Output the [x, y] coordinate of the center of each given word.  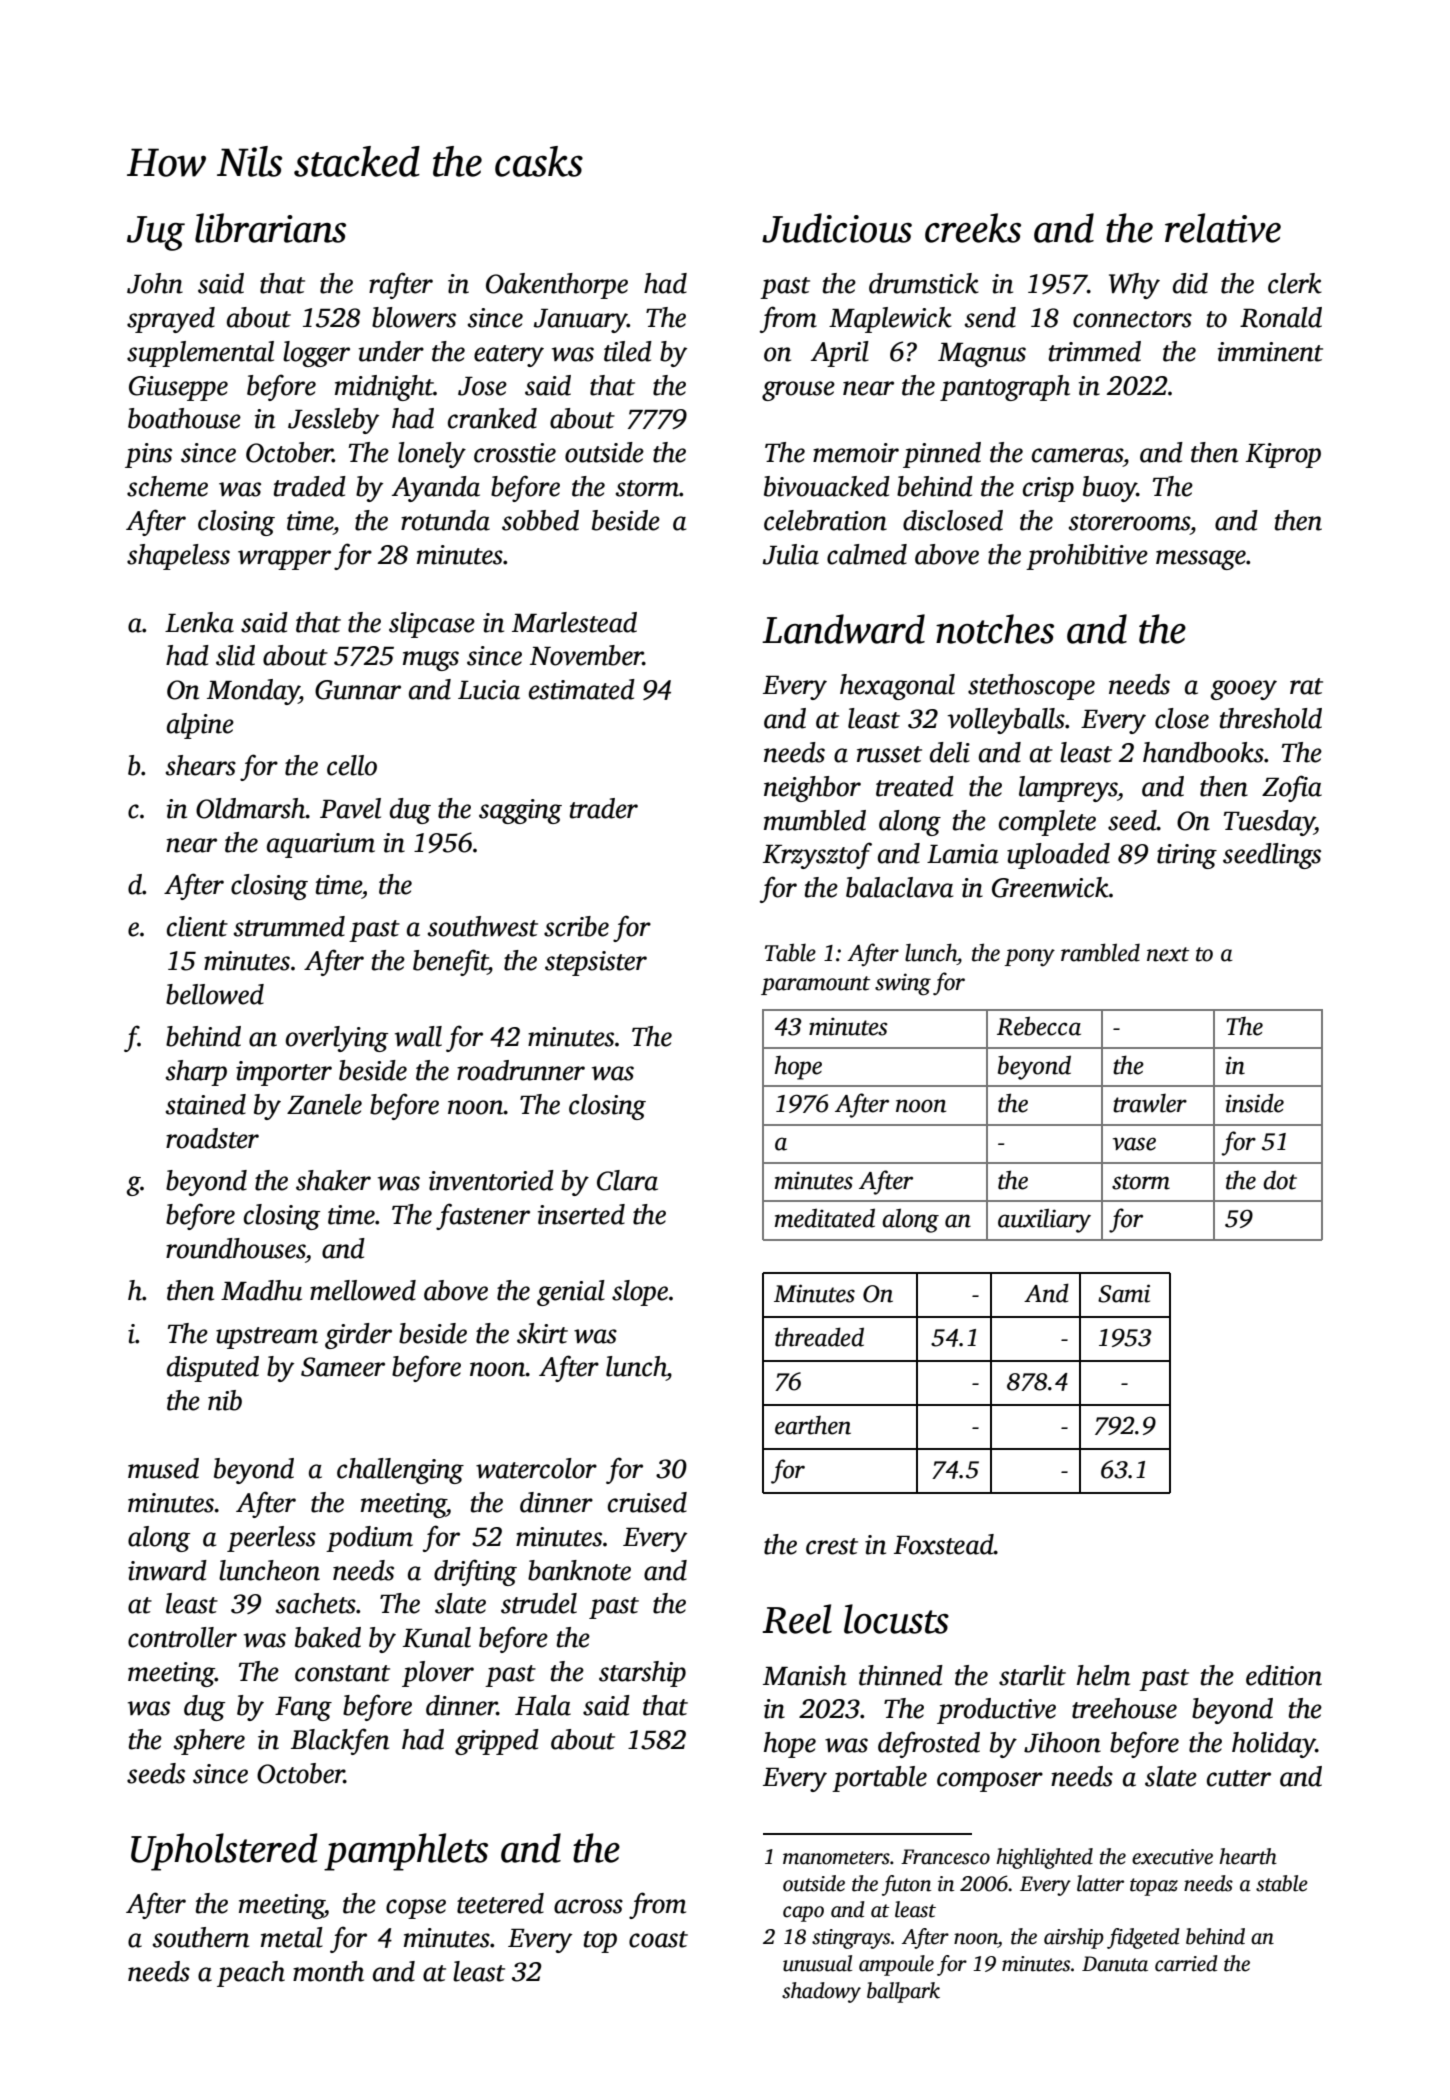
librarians [270, 228]
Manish [805, 1675]
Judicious [837, 228]
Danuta [1115, 1964]
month [328, 1971]
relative [1223, 228]
